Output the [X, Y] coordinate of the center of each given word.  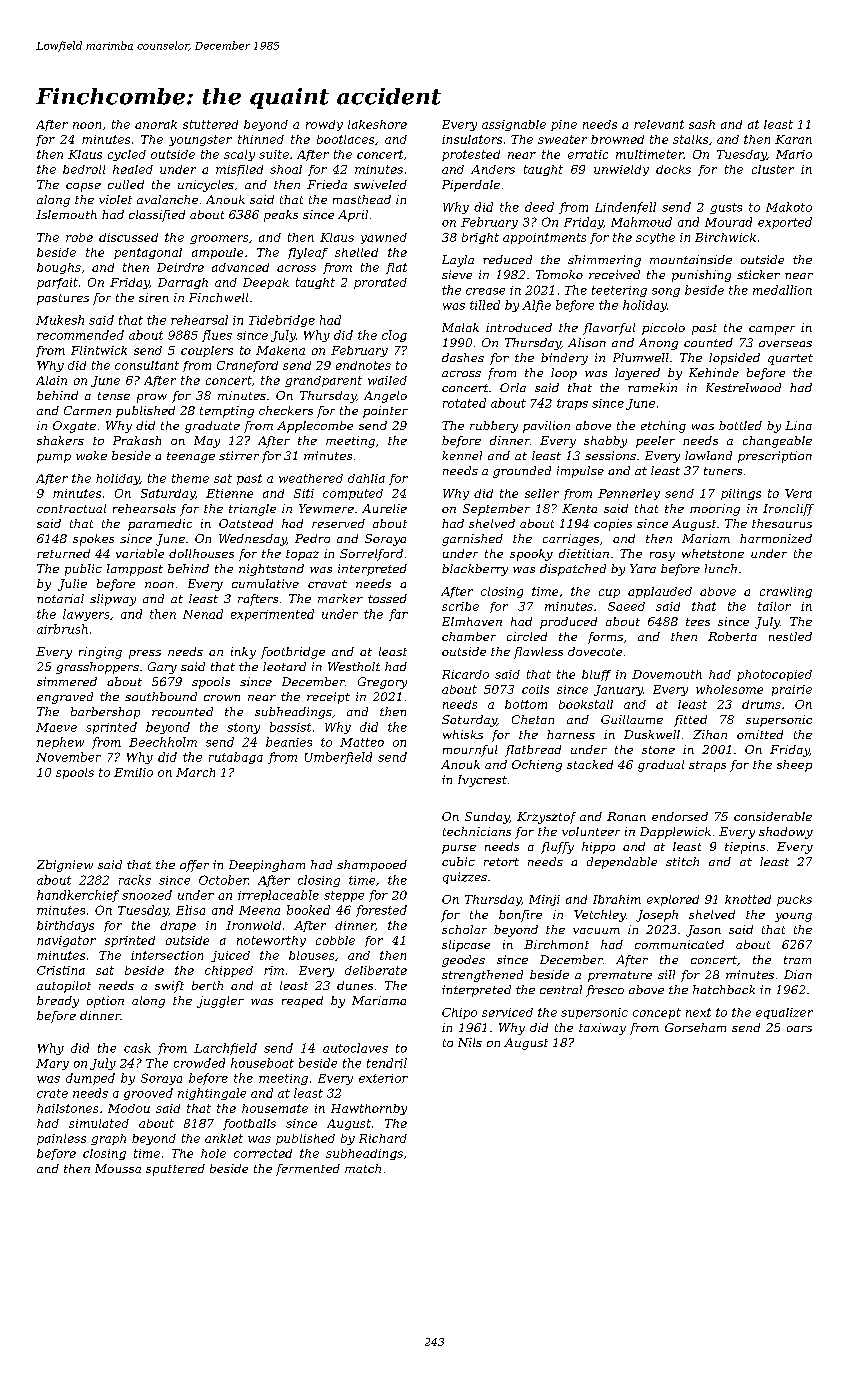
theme [190, 478]
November [68, 757]
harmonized [776, 538]
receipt [328, 698]
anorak [156, 124]
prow [152, 398]
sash [702, 124]
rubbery [494, 427]
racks [135, 880]
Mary [52, 1064]
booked [308, 910]
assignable [514, 125]
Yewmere [326, 508]
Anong [658, 344]
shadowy [786, 833]
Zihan [710, 734]
